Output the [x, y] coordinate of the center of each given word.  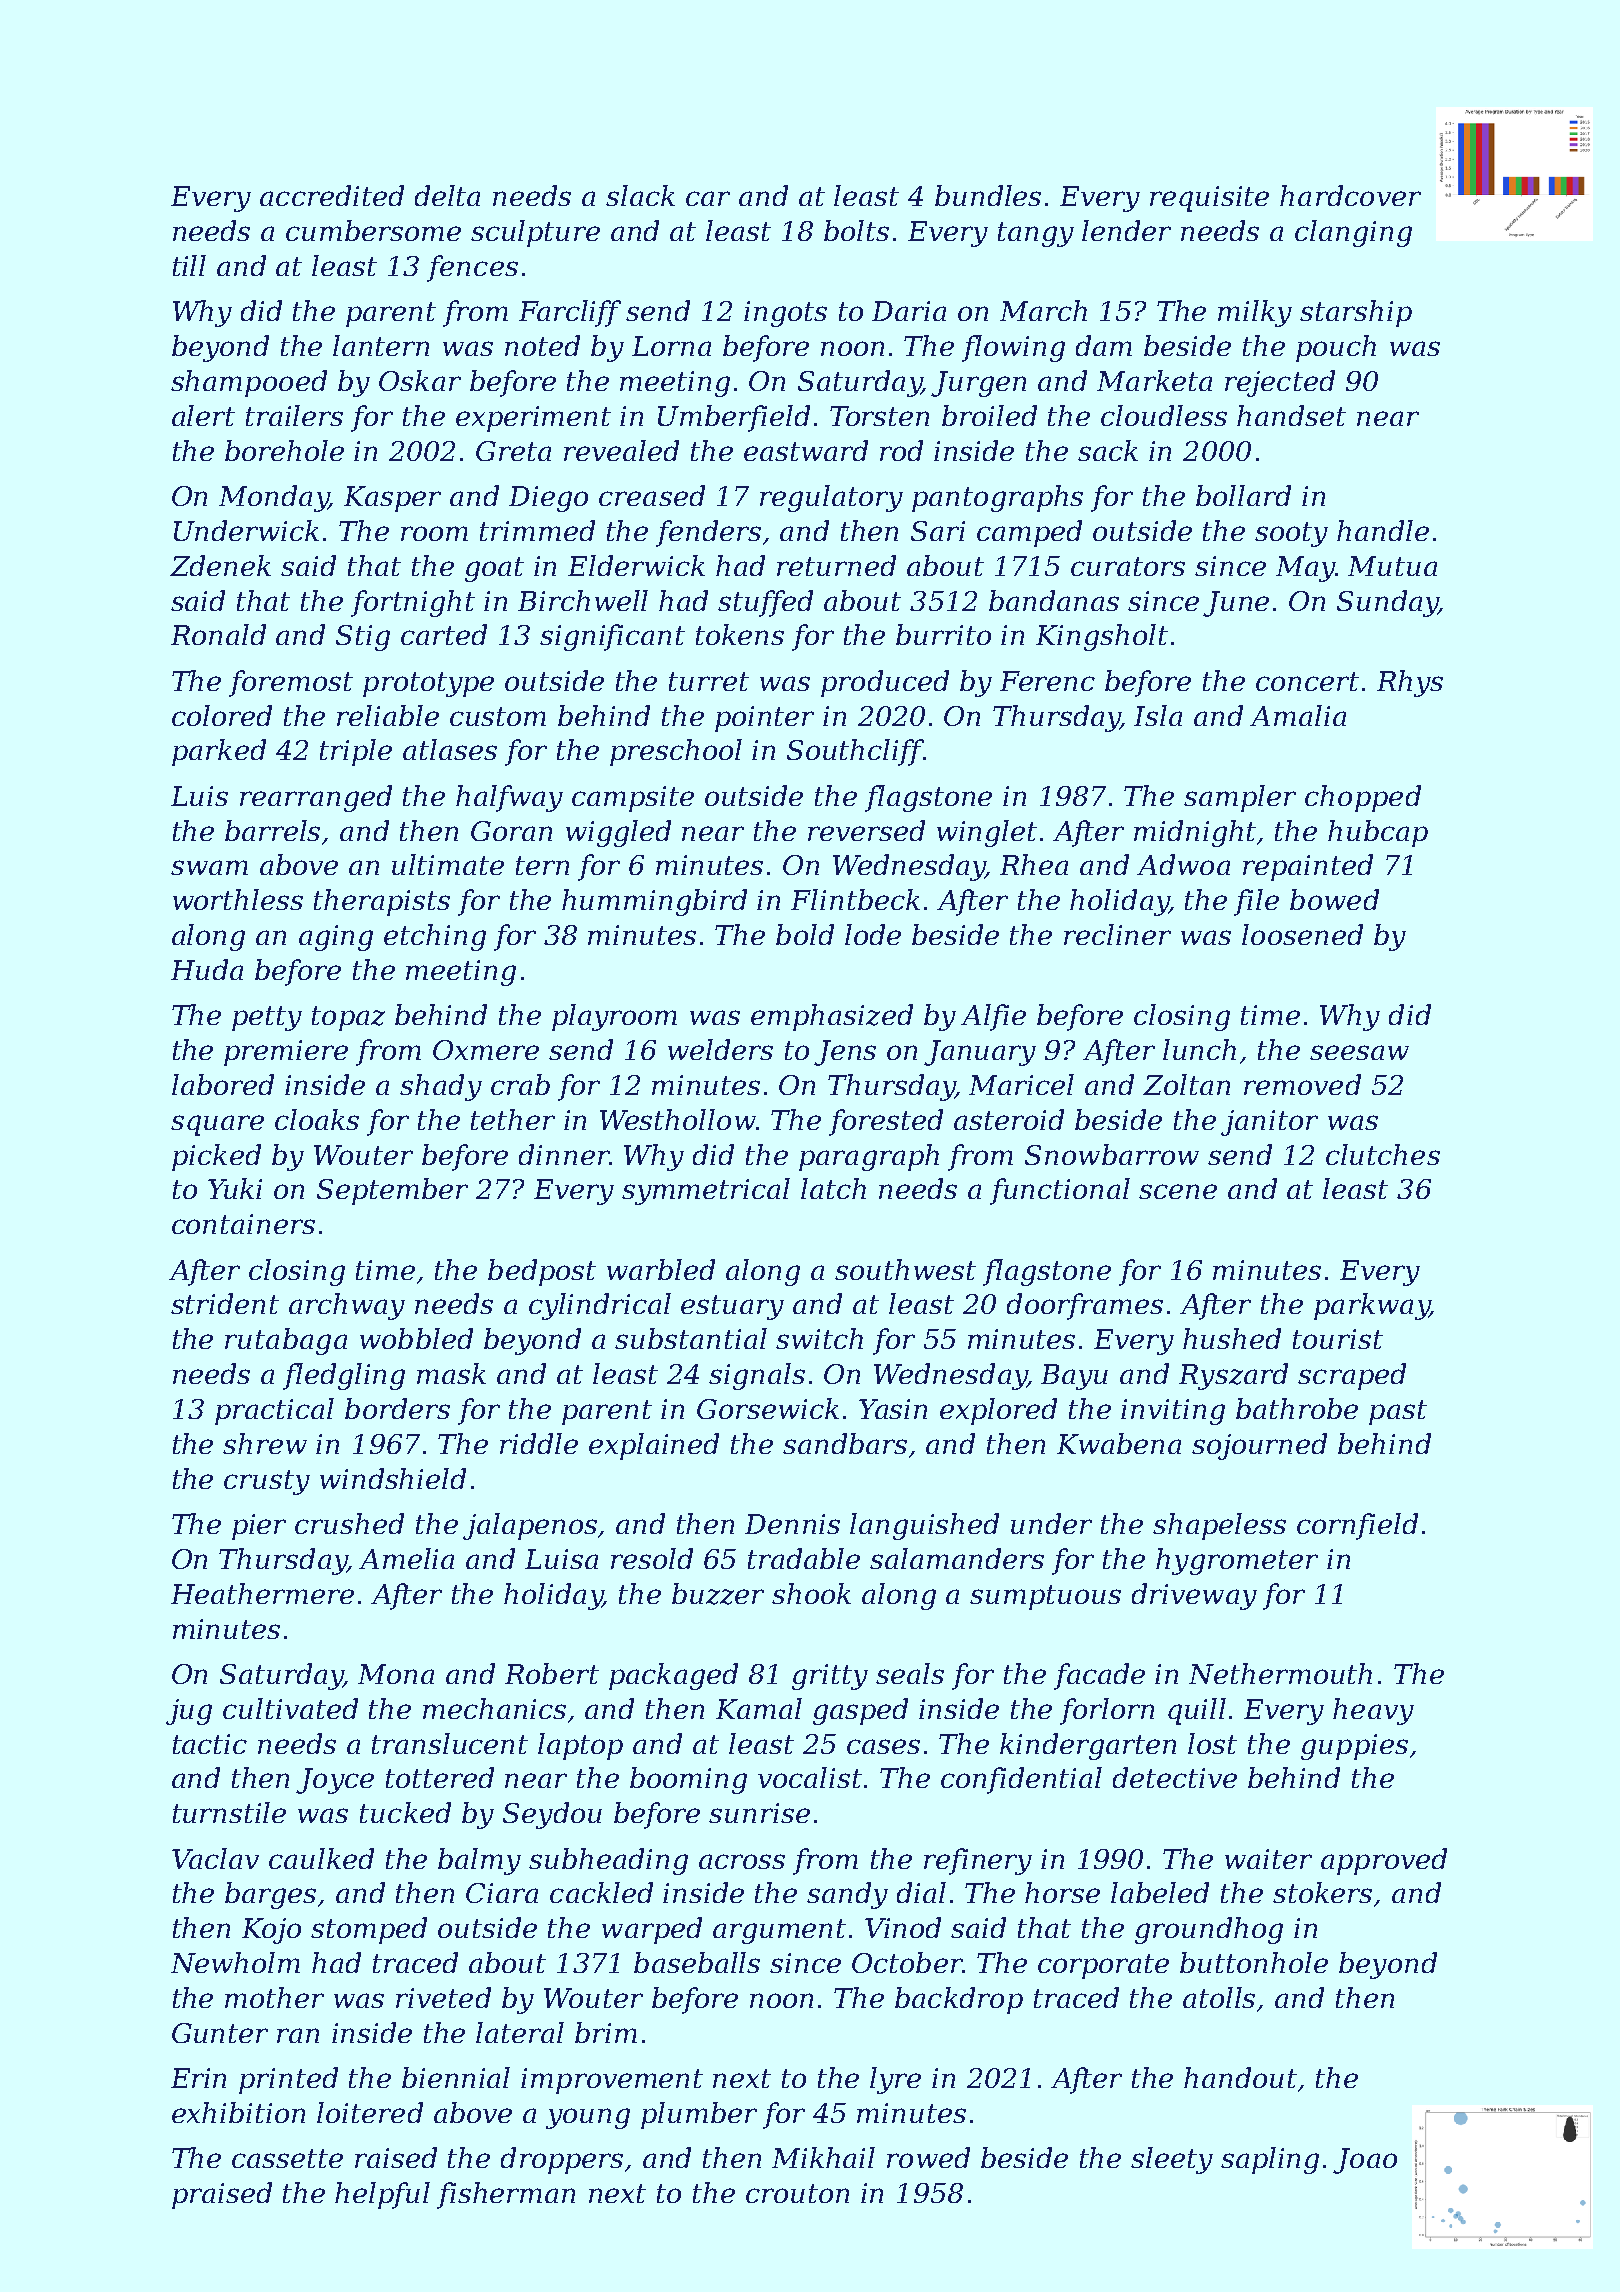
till [189, 265]
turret [709, 681]
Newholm [235, 1962]
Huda [207, 969]
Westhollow [678, 1119]
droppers [562, 2160]
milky [1255, 313]
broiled [989, 415]
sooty [1291, 534]
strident [225, 1303]
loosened [1302, 934]
